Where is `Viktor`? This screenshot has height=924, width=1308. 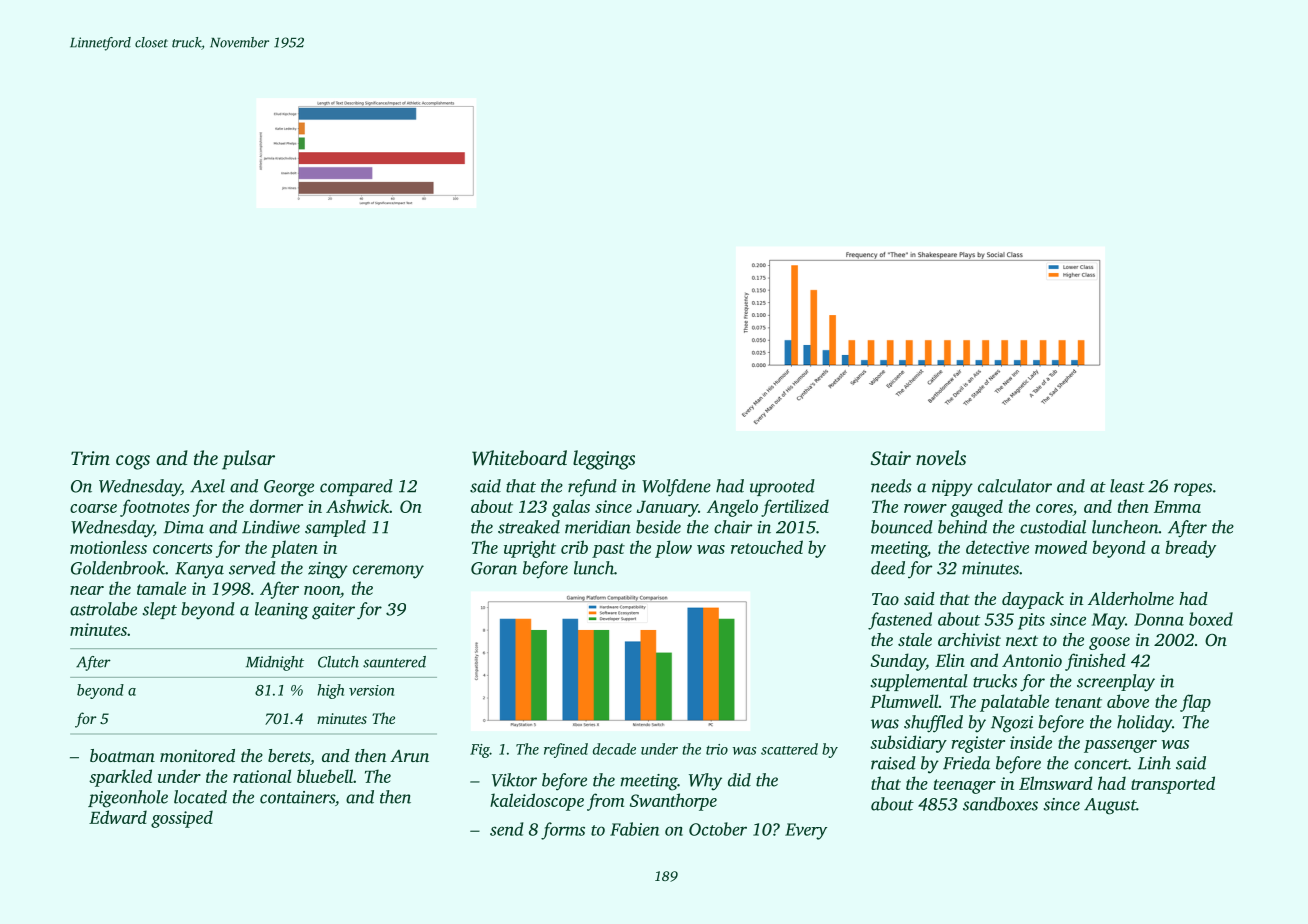 Viktor is located at coordinates (514, 780).
